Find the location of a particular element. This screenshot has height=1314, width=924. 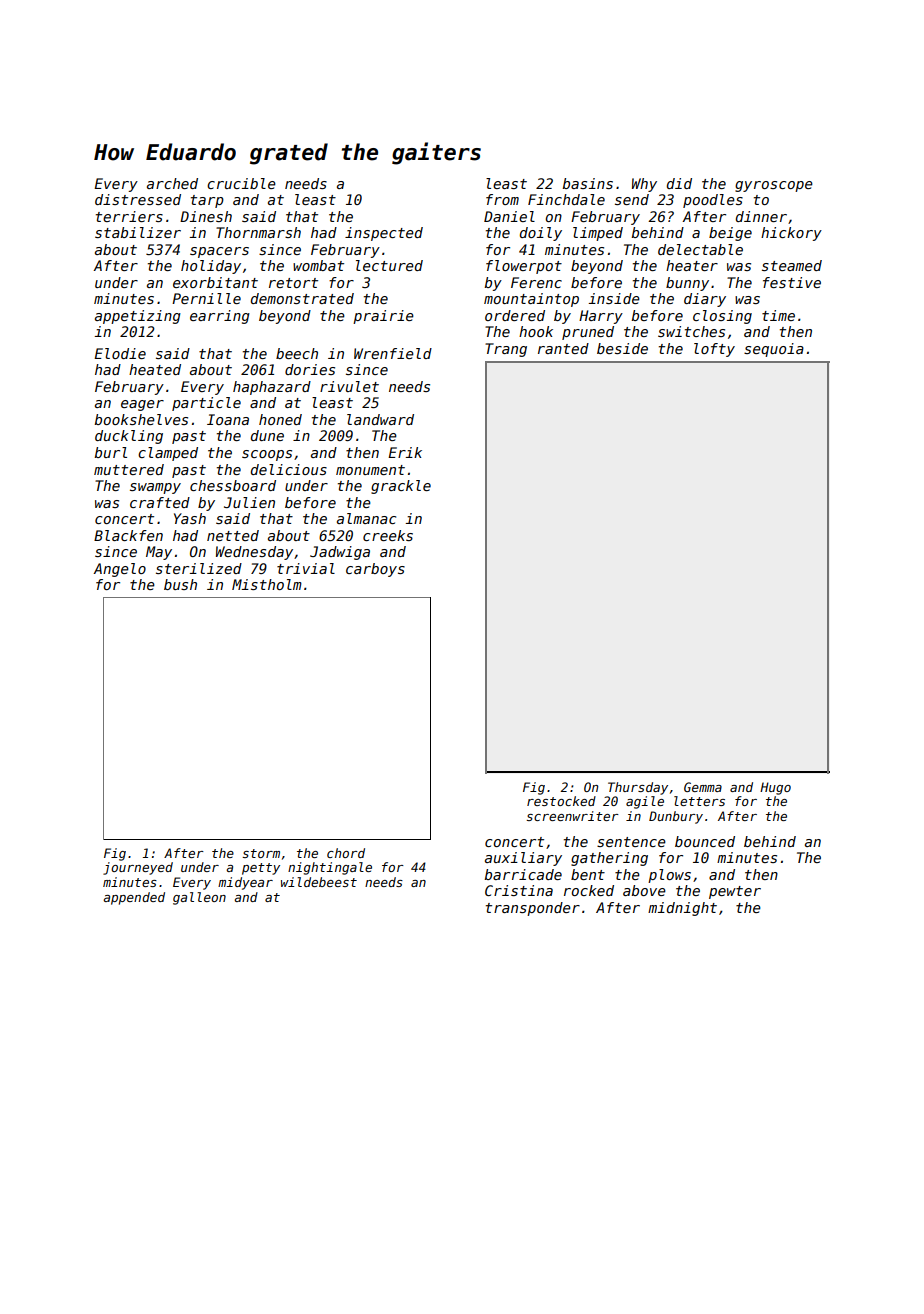

Elodie is located at coordinates (120, 353).
